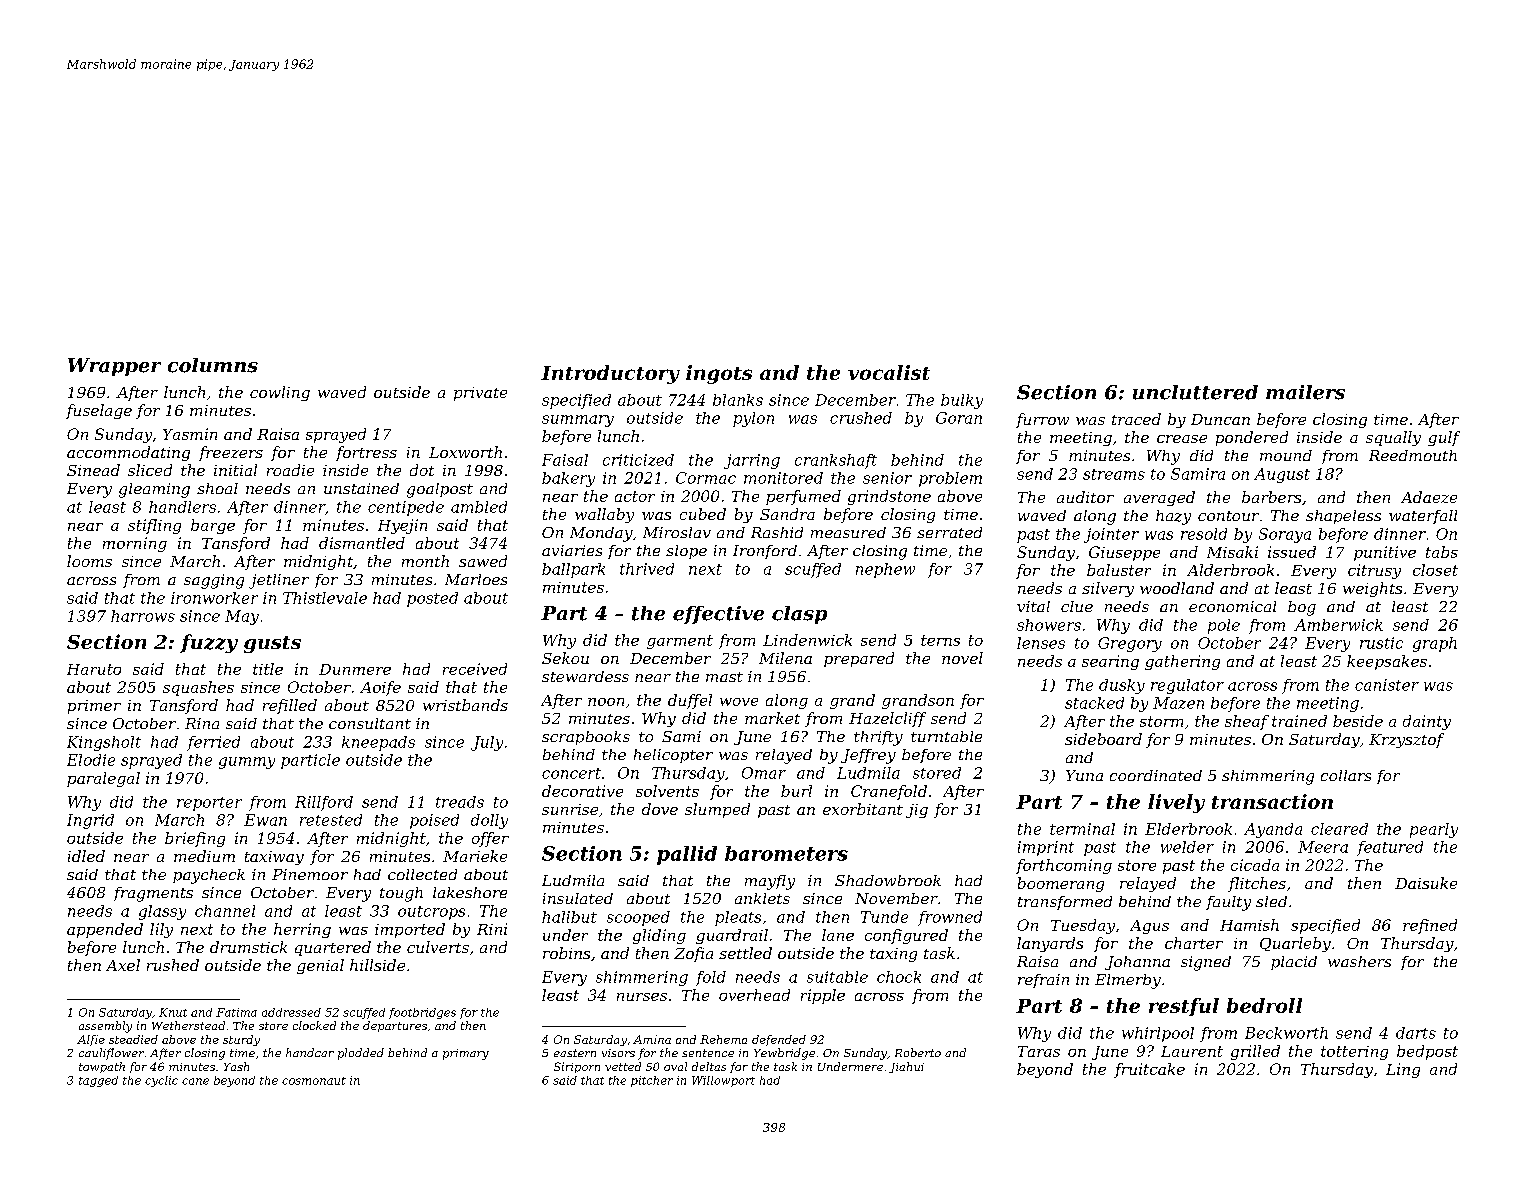 This screenshot has width=1525, height=1179. What do you see at coordinates (1195, 392) in the screenshot?
I see `uncluttered` at bounding box center [1195, 392].
